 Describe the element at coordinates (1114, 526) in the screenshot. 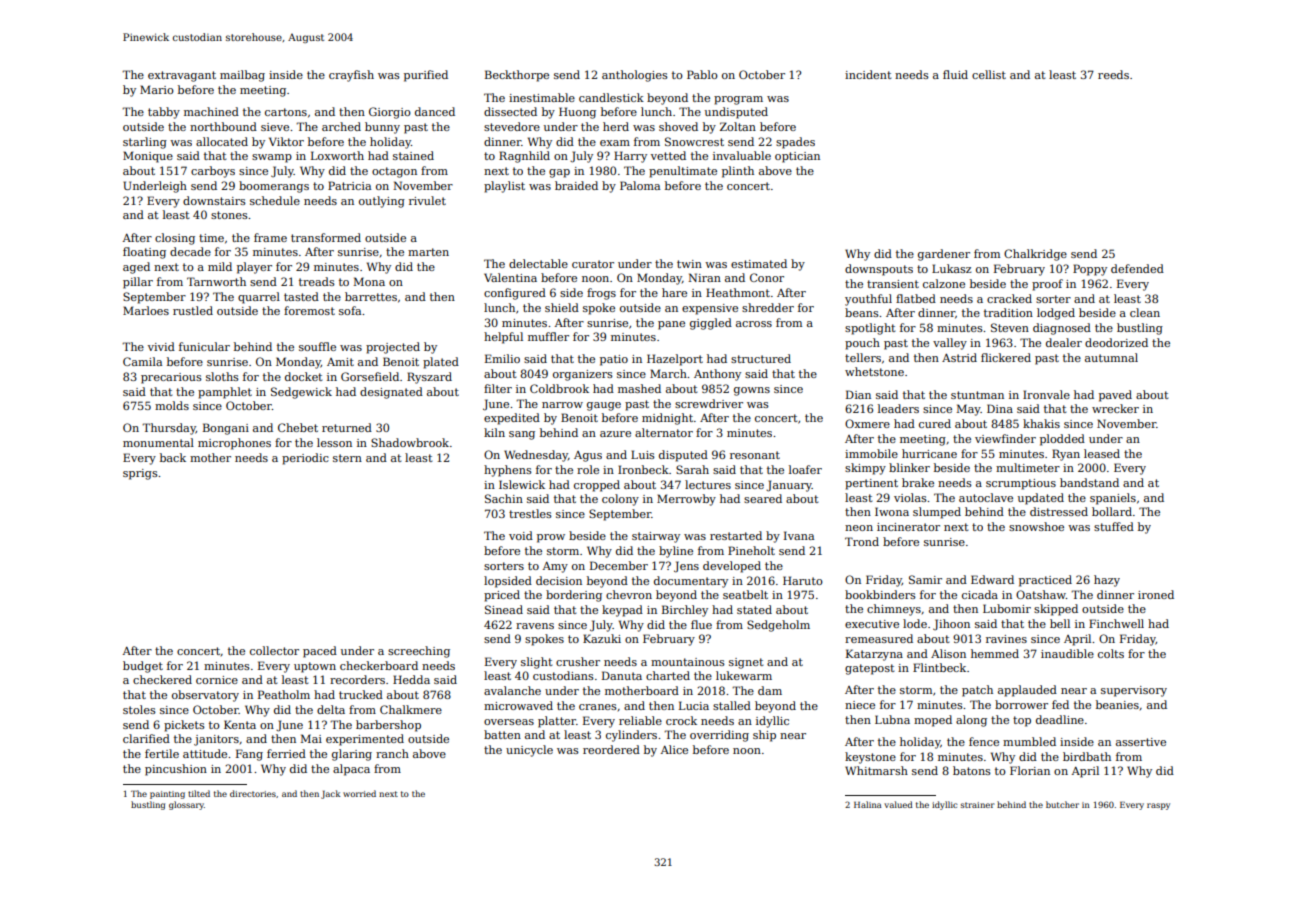

I see `stuffed` at that location.
